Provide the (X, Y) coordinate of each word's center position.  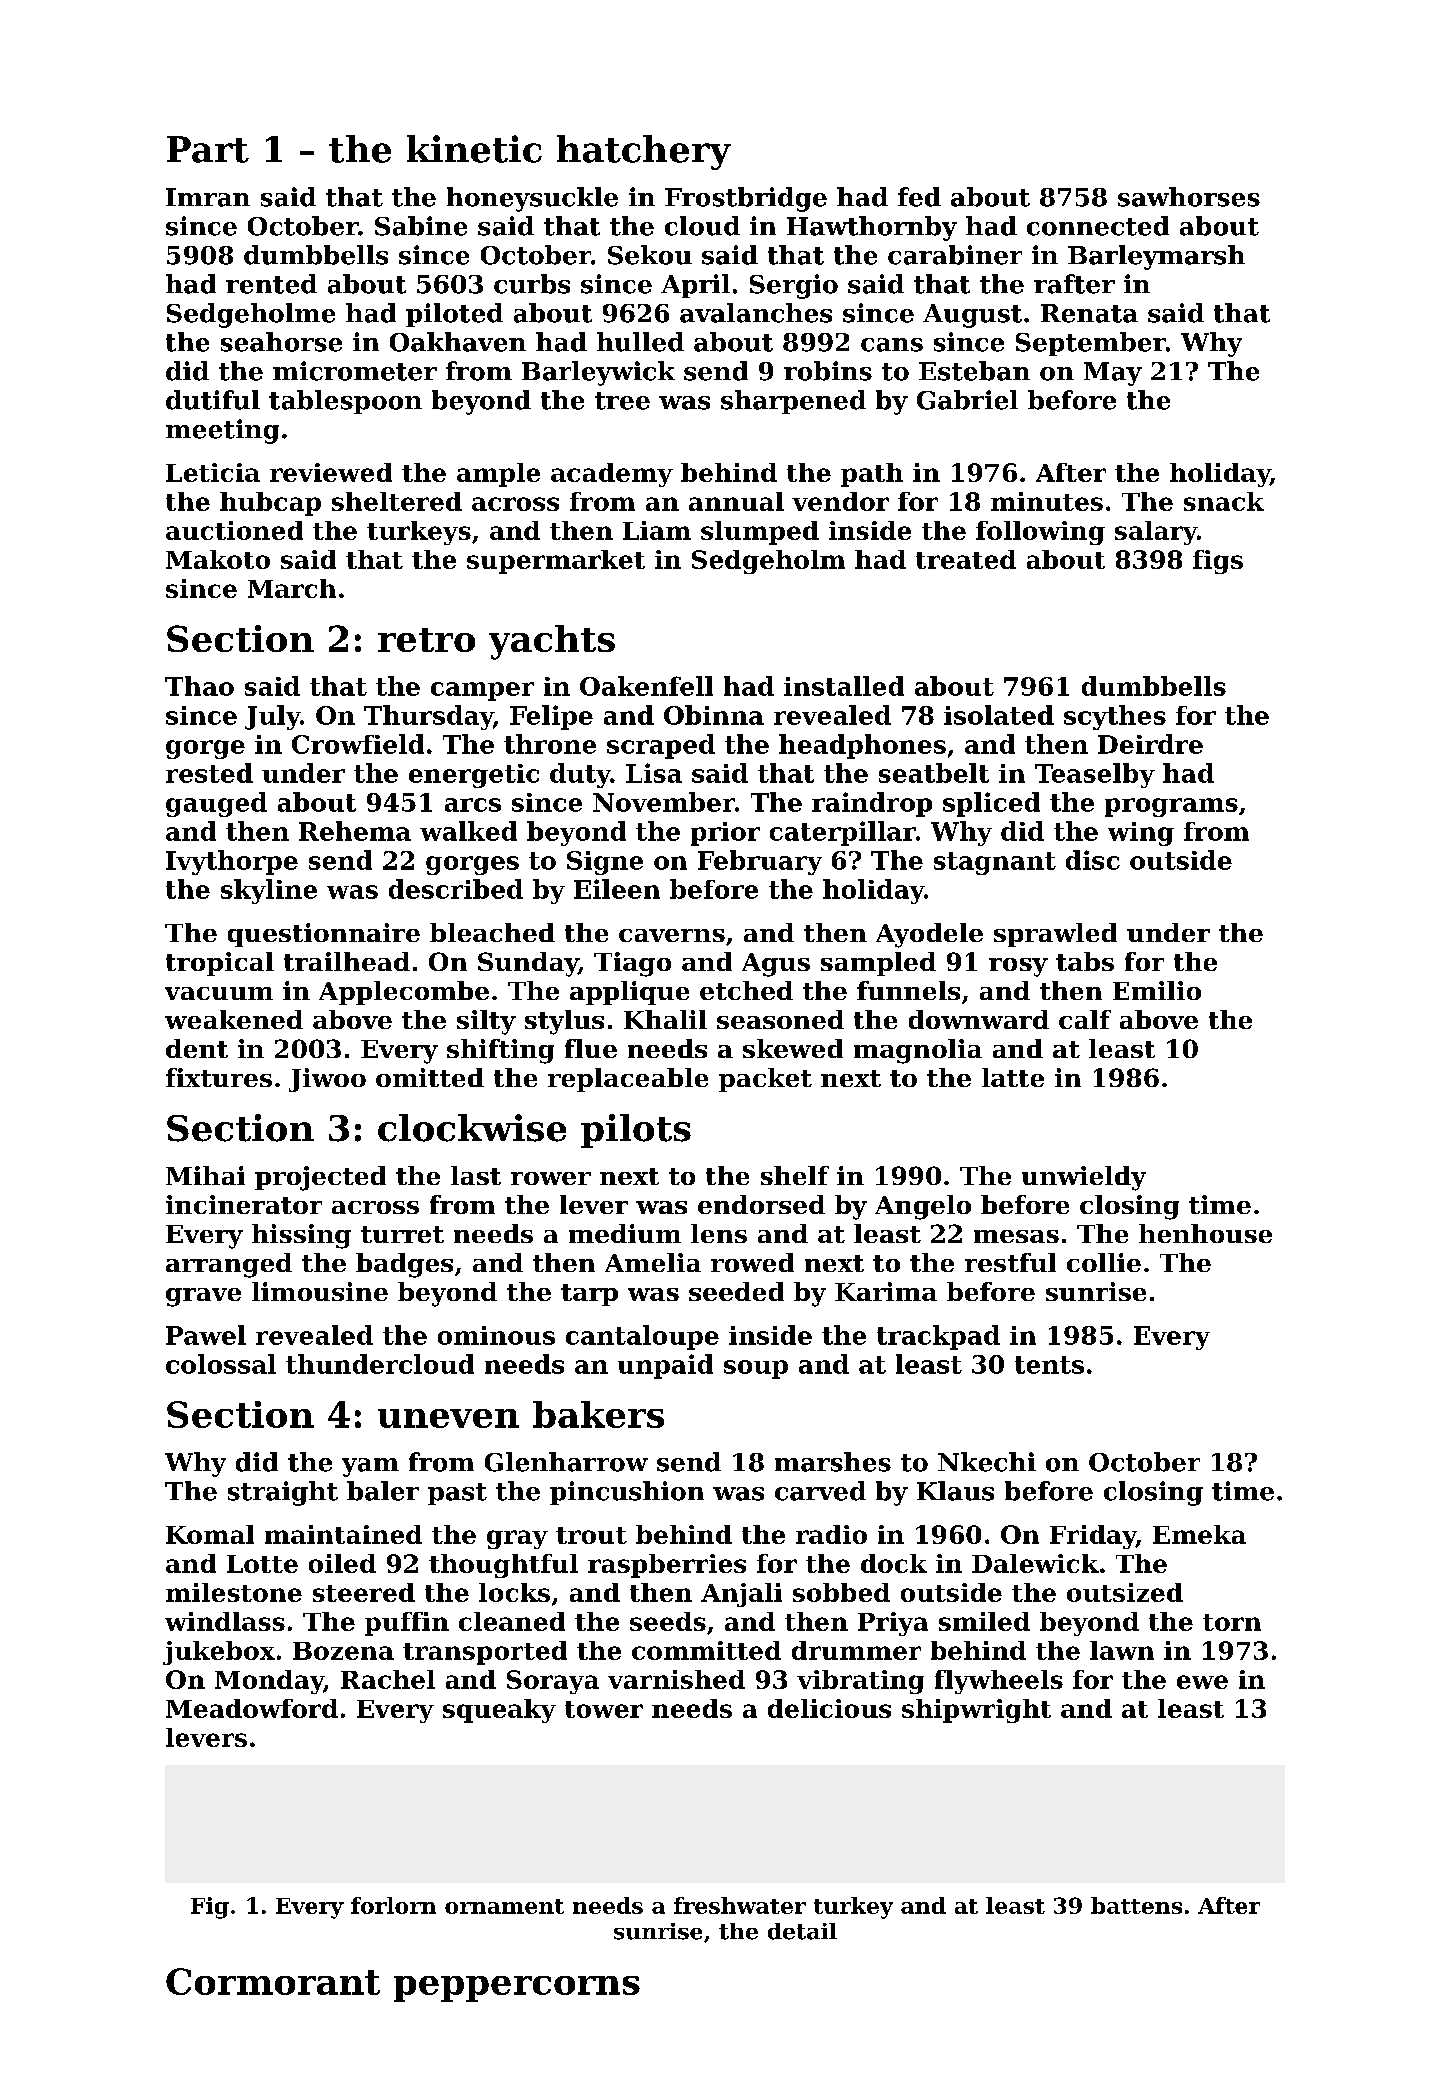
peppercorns (517, 1989)
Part (208, 149)
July (273, 717)
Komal (210, 1534)
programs (1171, 807)
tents (1049, 1365)
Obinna (714, 715)
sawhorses (1189, 197)
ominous (496, 1335)
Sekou (650, 255)
